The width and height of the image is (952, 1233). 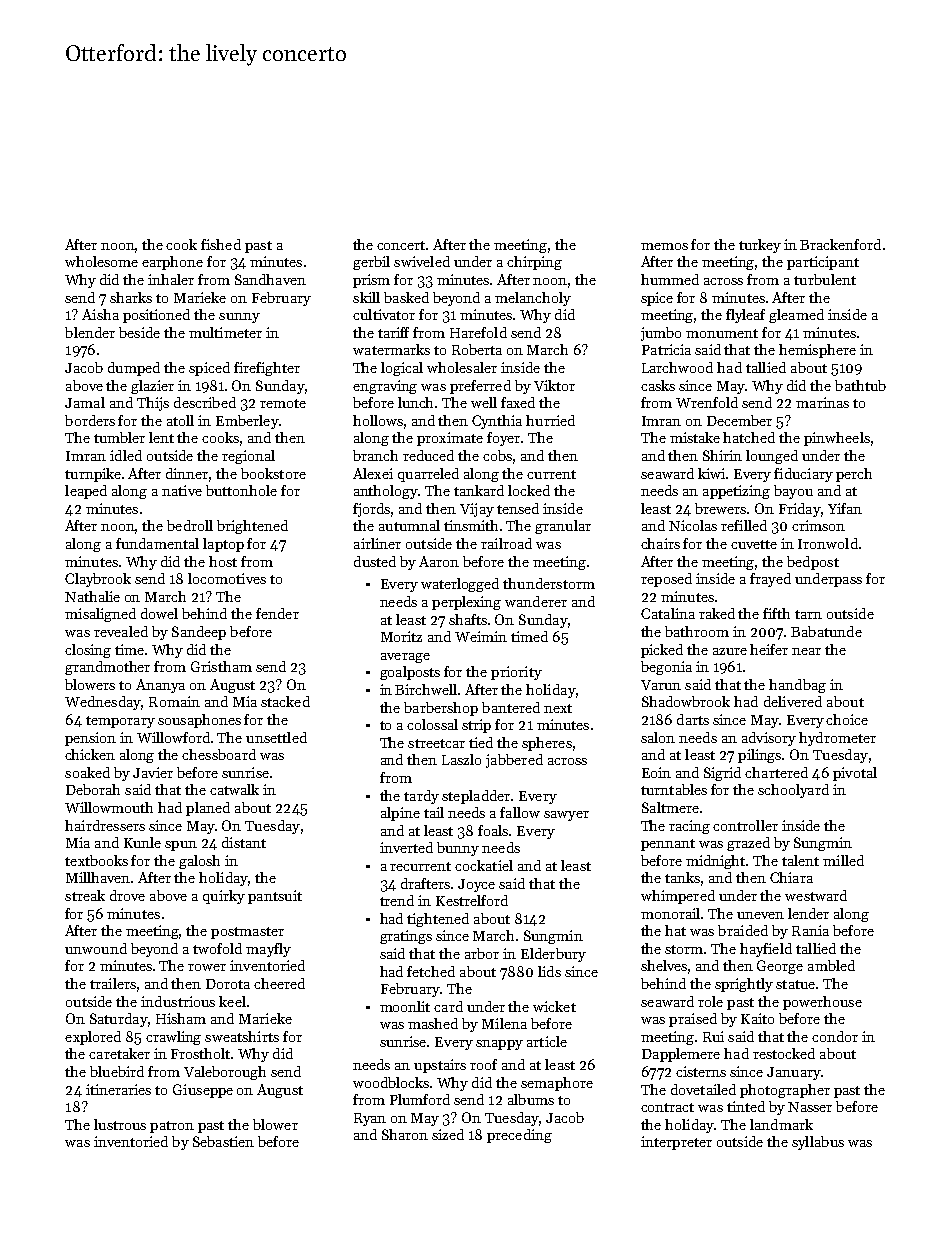 I want to click on wholesome, so click(x=101, y=261).
